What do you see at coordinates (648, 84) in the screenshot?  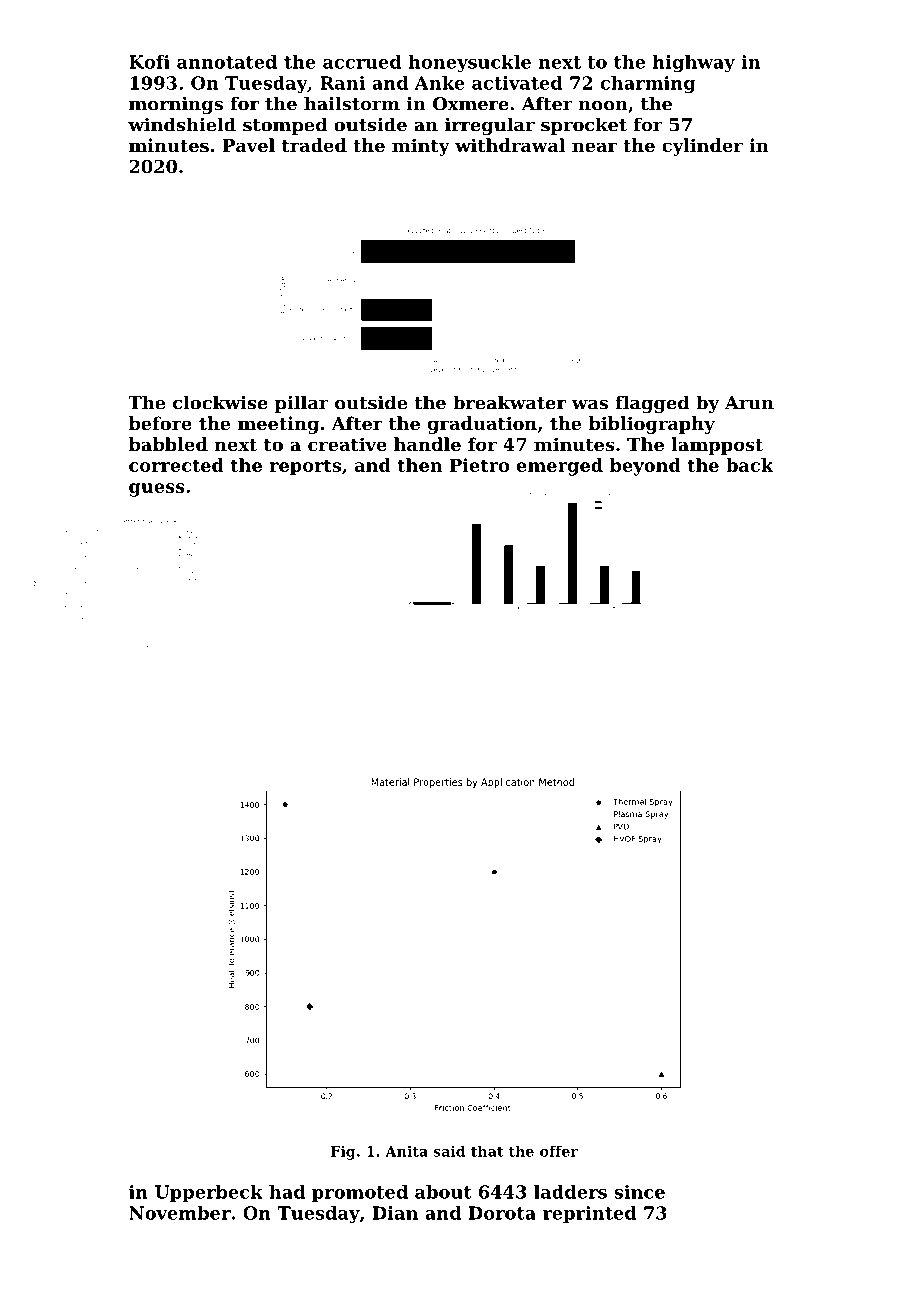 I see `charming` at bounding box center [648, 84].
